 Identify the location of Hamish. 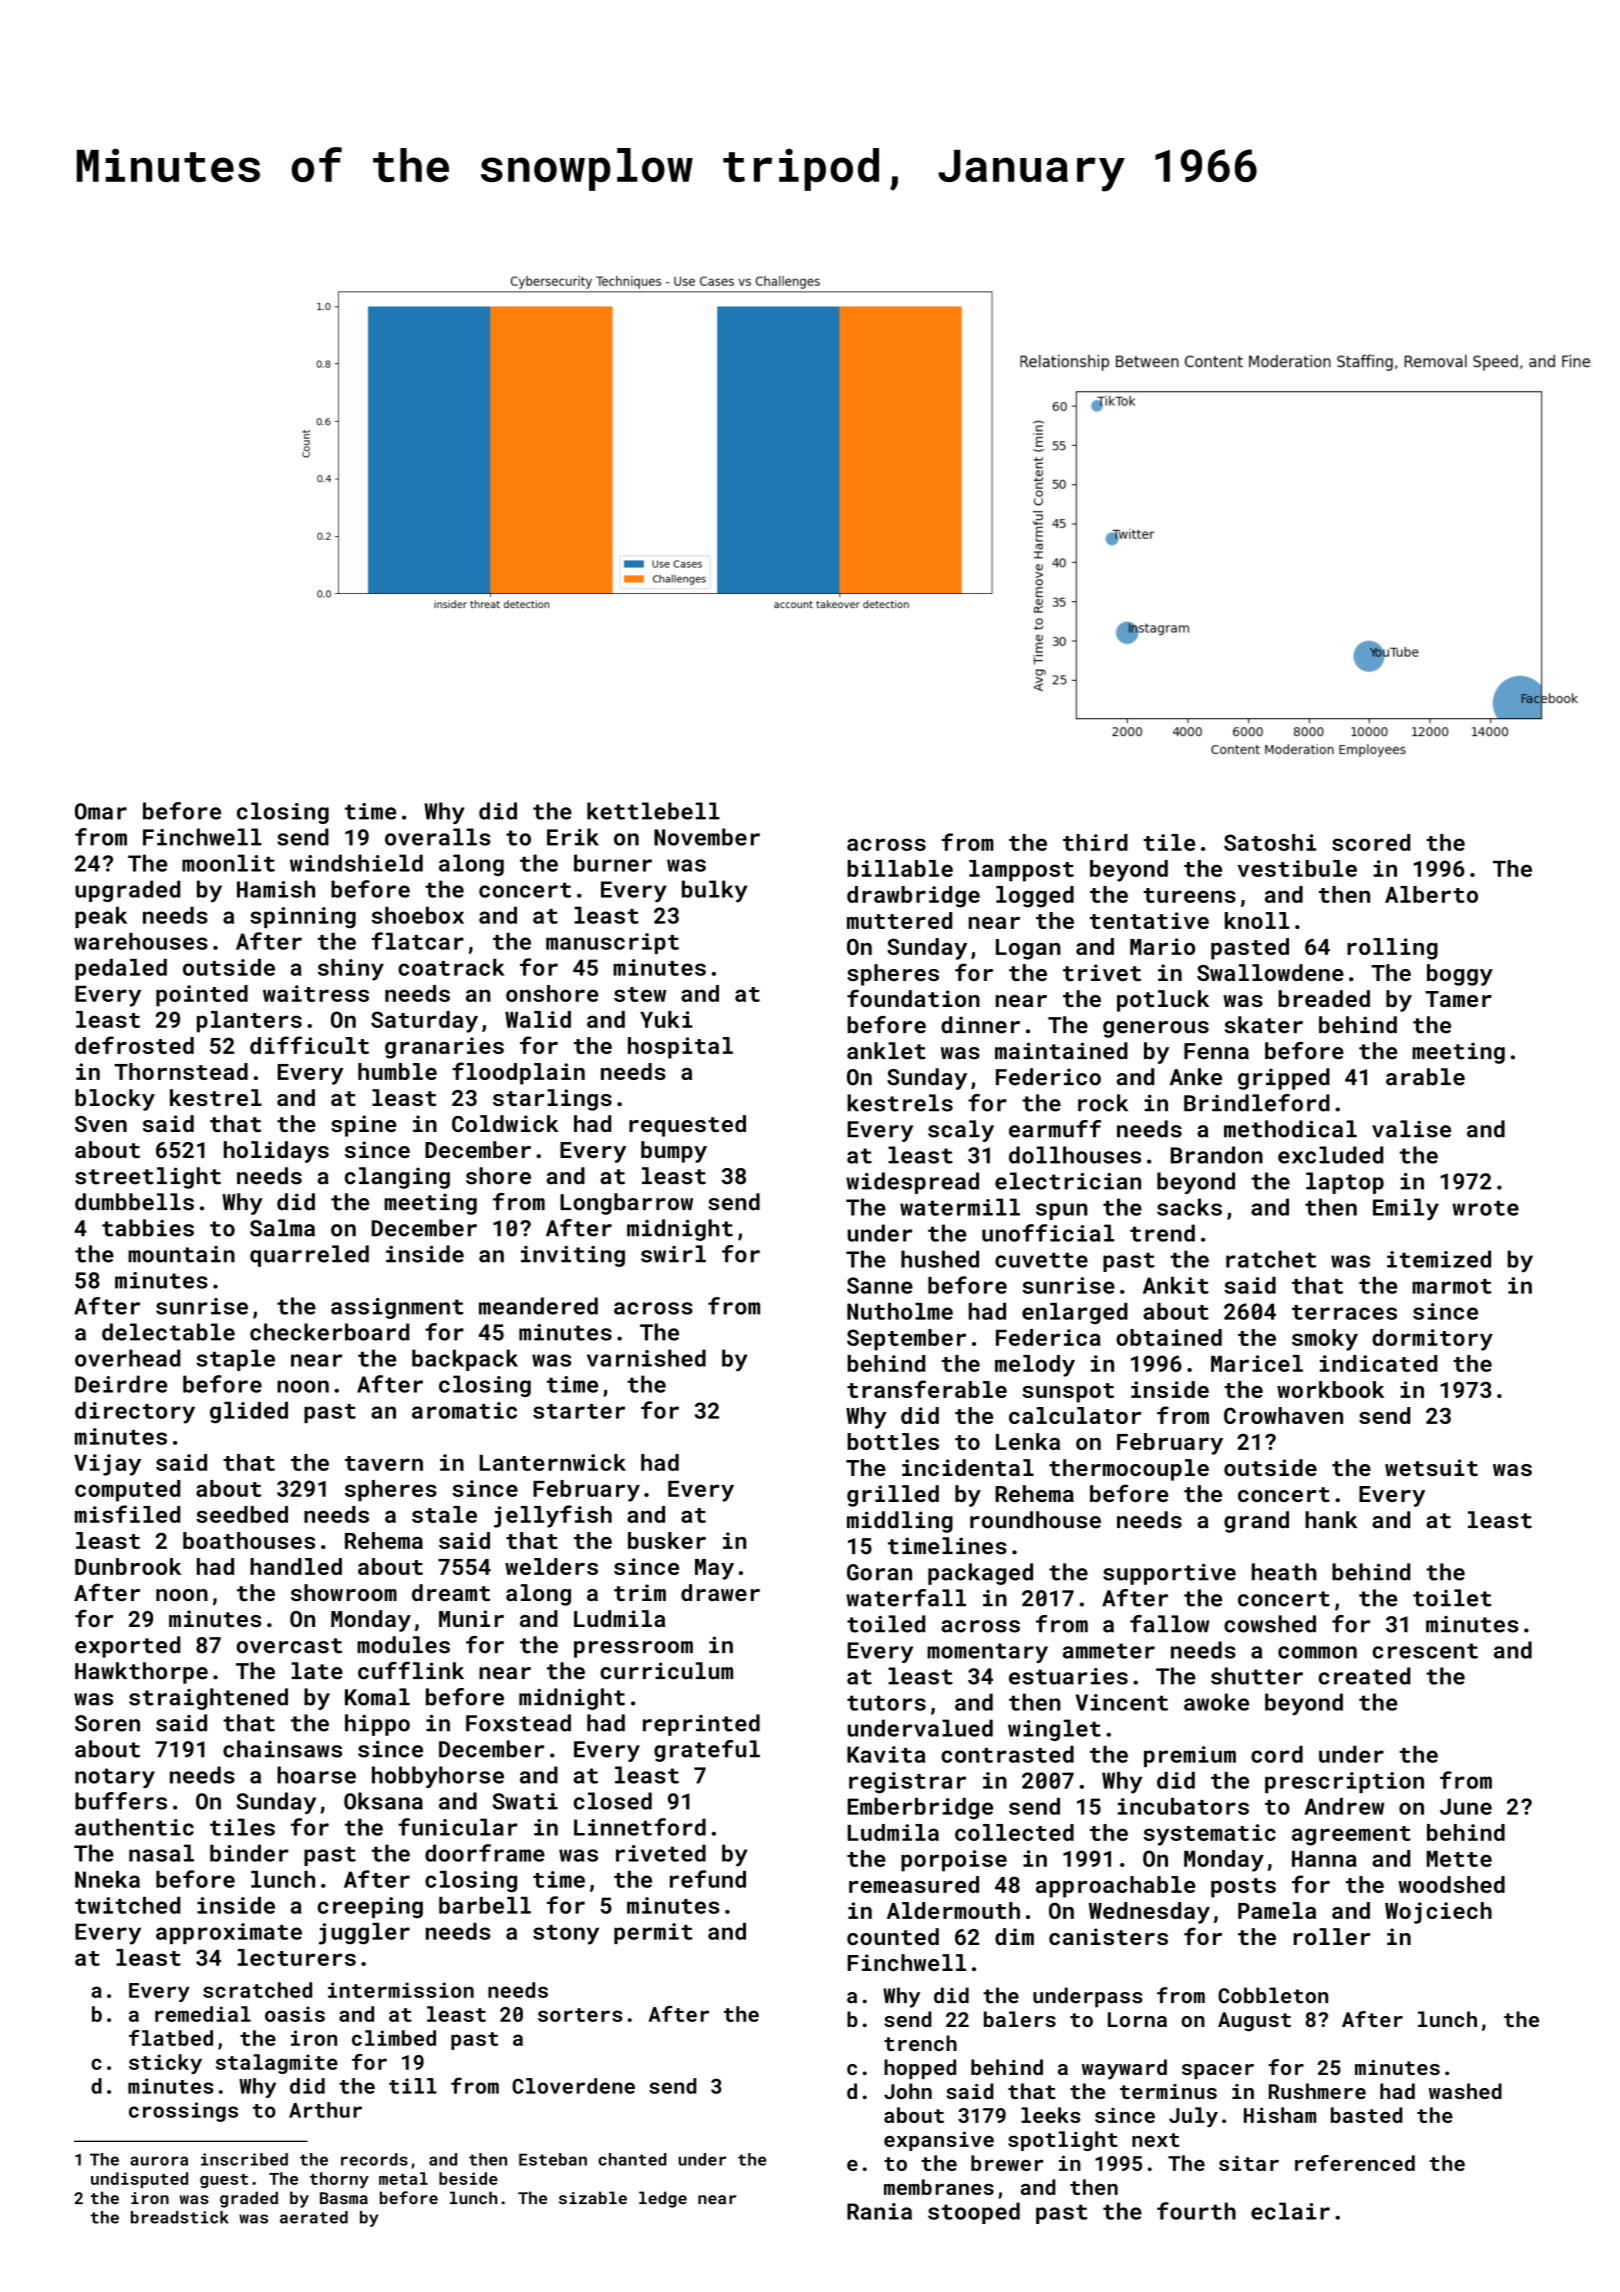
(276, 889).
